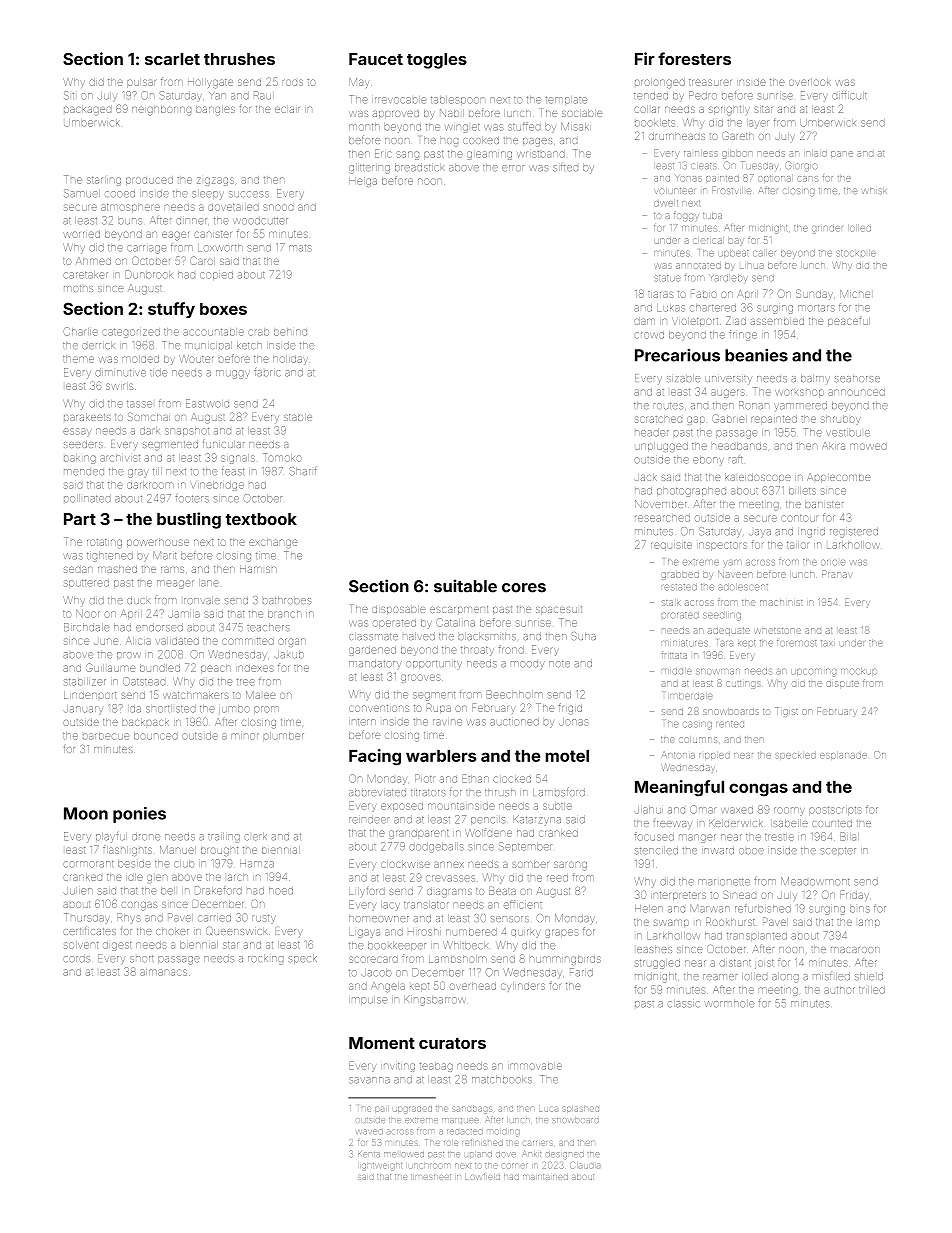  Describe the element at coordinates (839, 478) in the screenshot. I see `Applecombe` at that location.
